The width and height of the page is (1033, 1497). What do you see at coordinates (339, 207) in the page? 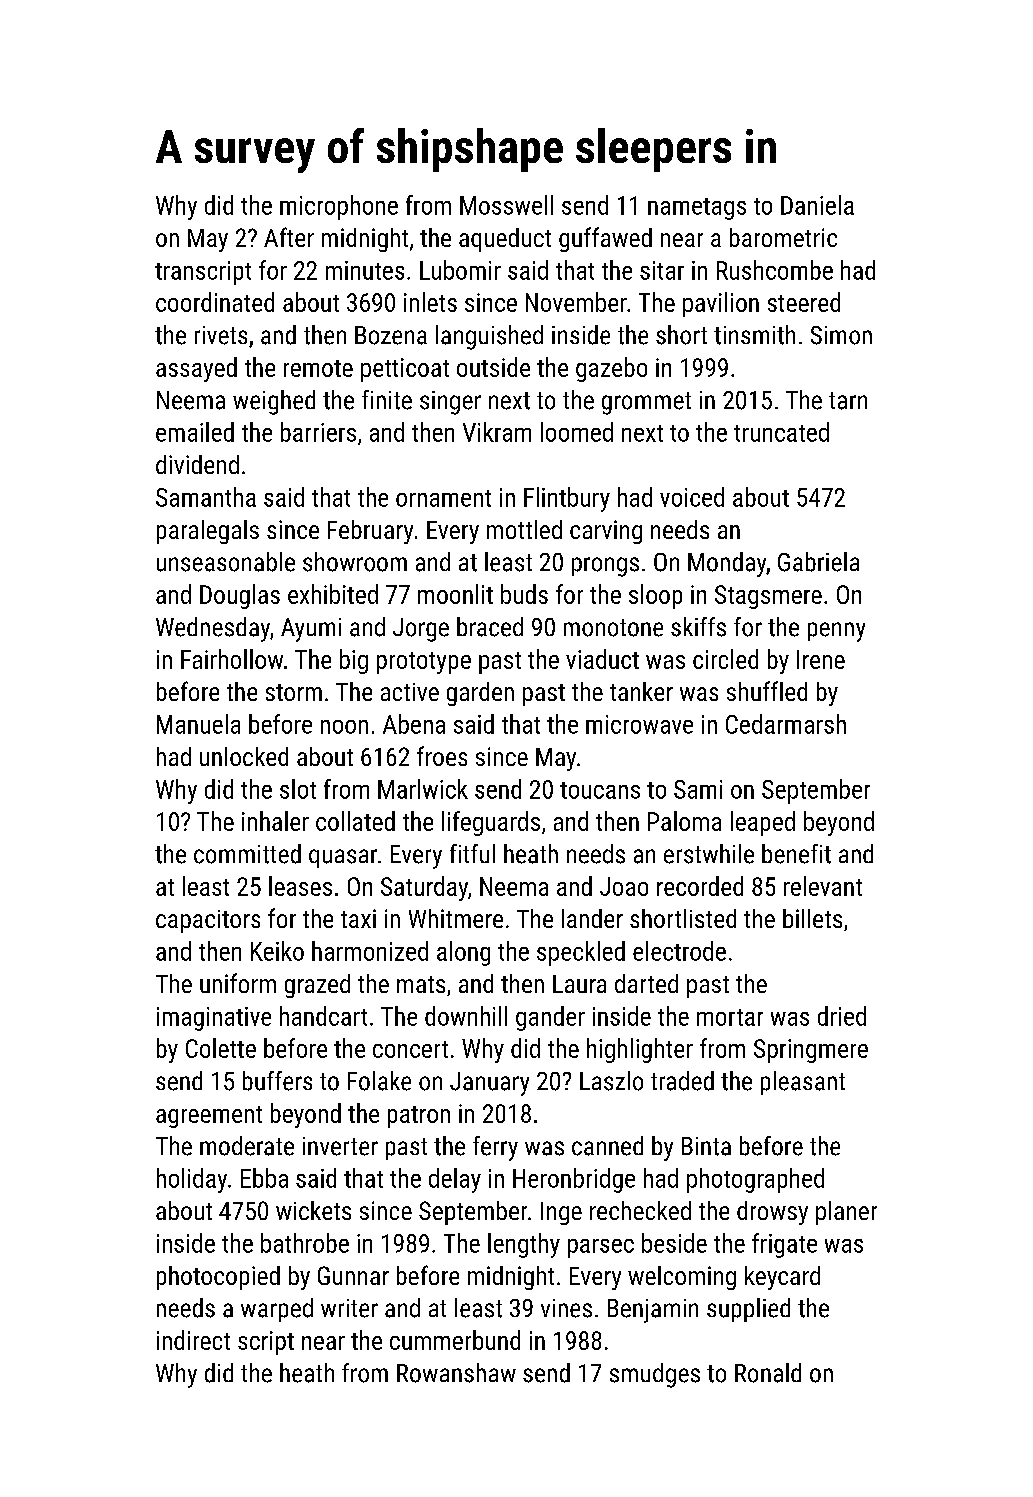
I see `microphone` at bounding box center [339, 207].
